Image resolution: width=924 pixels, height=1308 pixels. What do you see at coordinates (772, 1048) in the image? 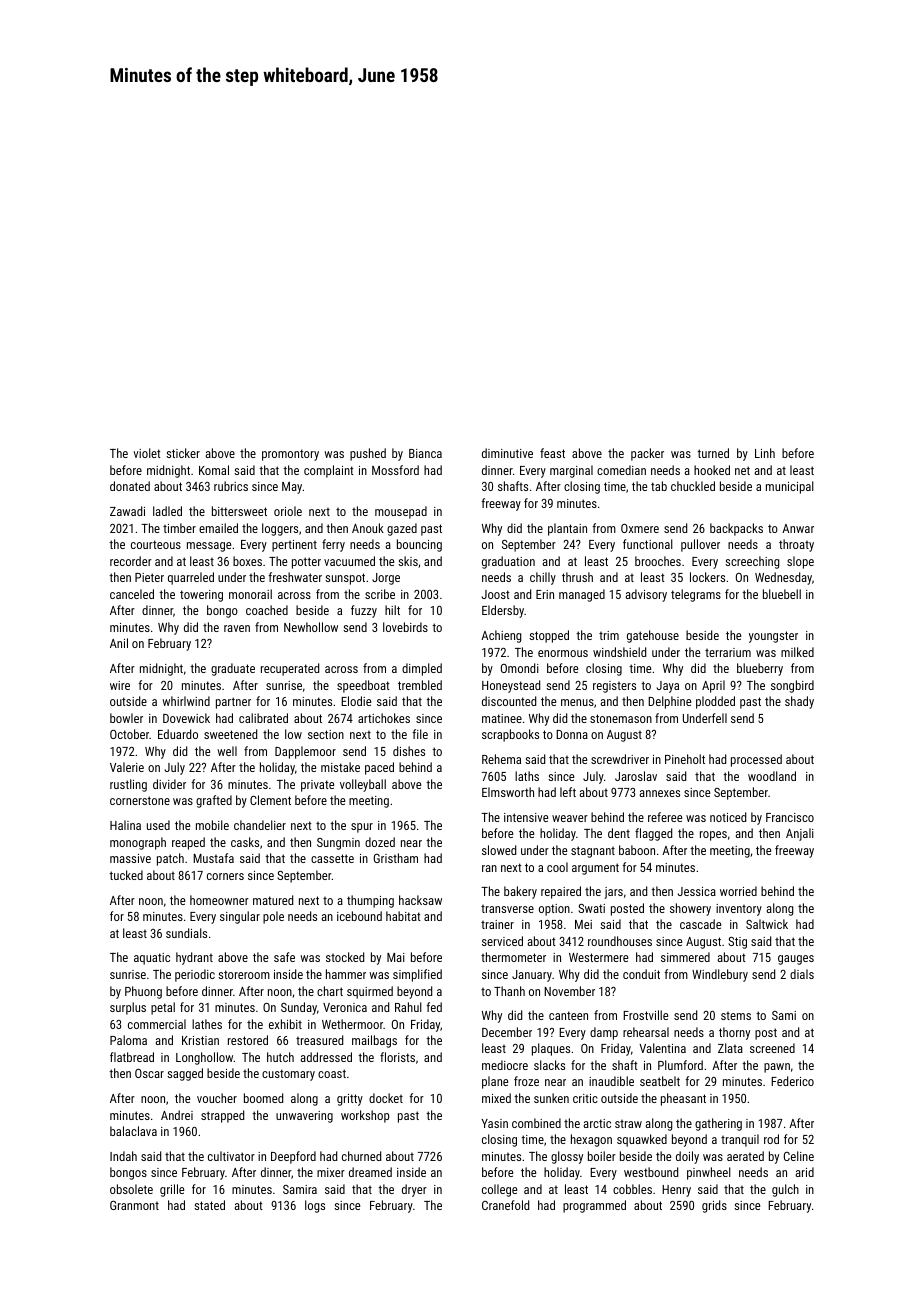
I see `screened` at bounding box center [772, 1048].
